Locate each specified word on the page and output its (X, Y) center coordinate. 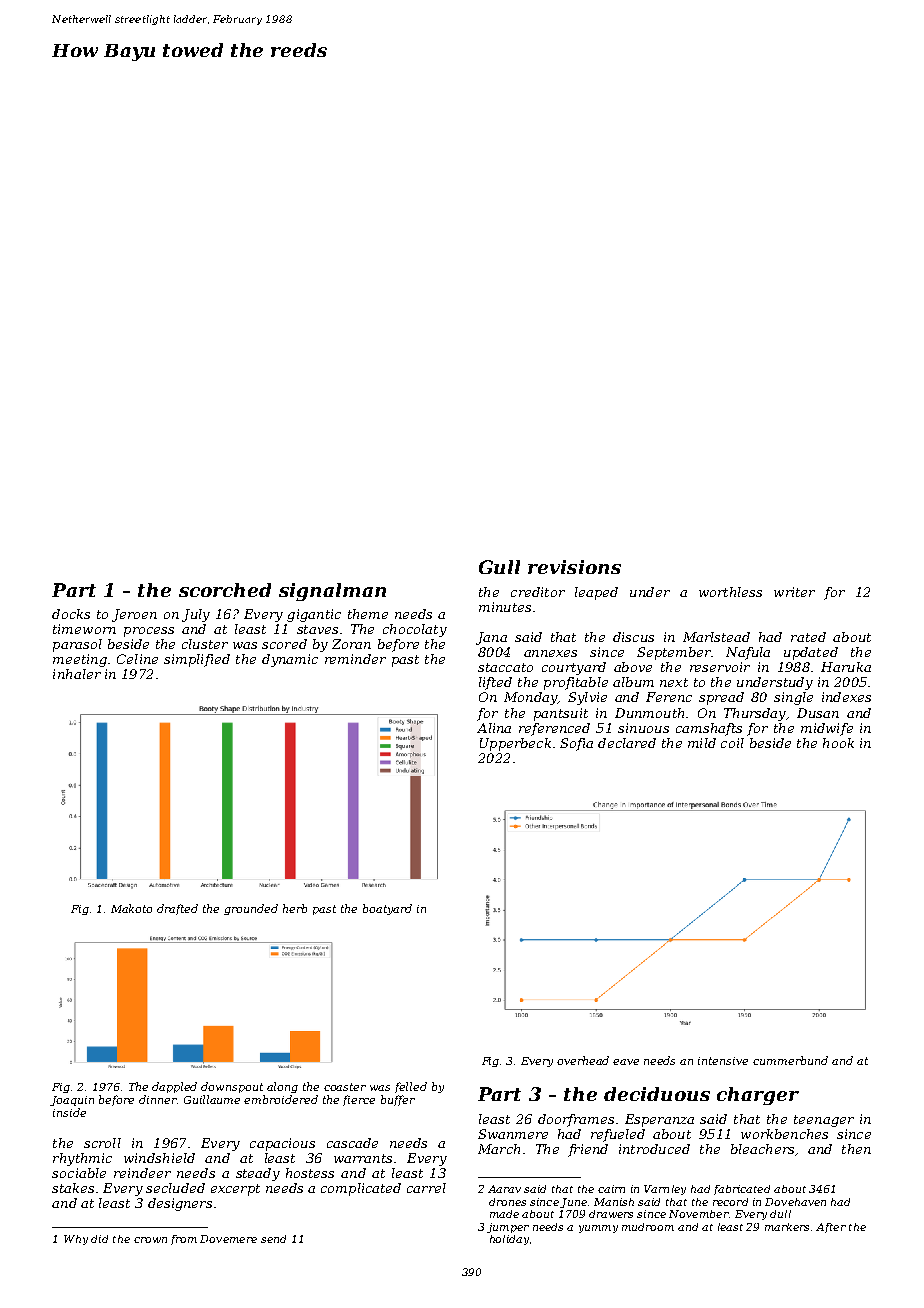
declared (627, 743)
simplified (197, 660)
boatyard (387, 909)
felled (411, 1087)
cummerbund (790, 1060)
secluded (175, 1188)
